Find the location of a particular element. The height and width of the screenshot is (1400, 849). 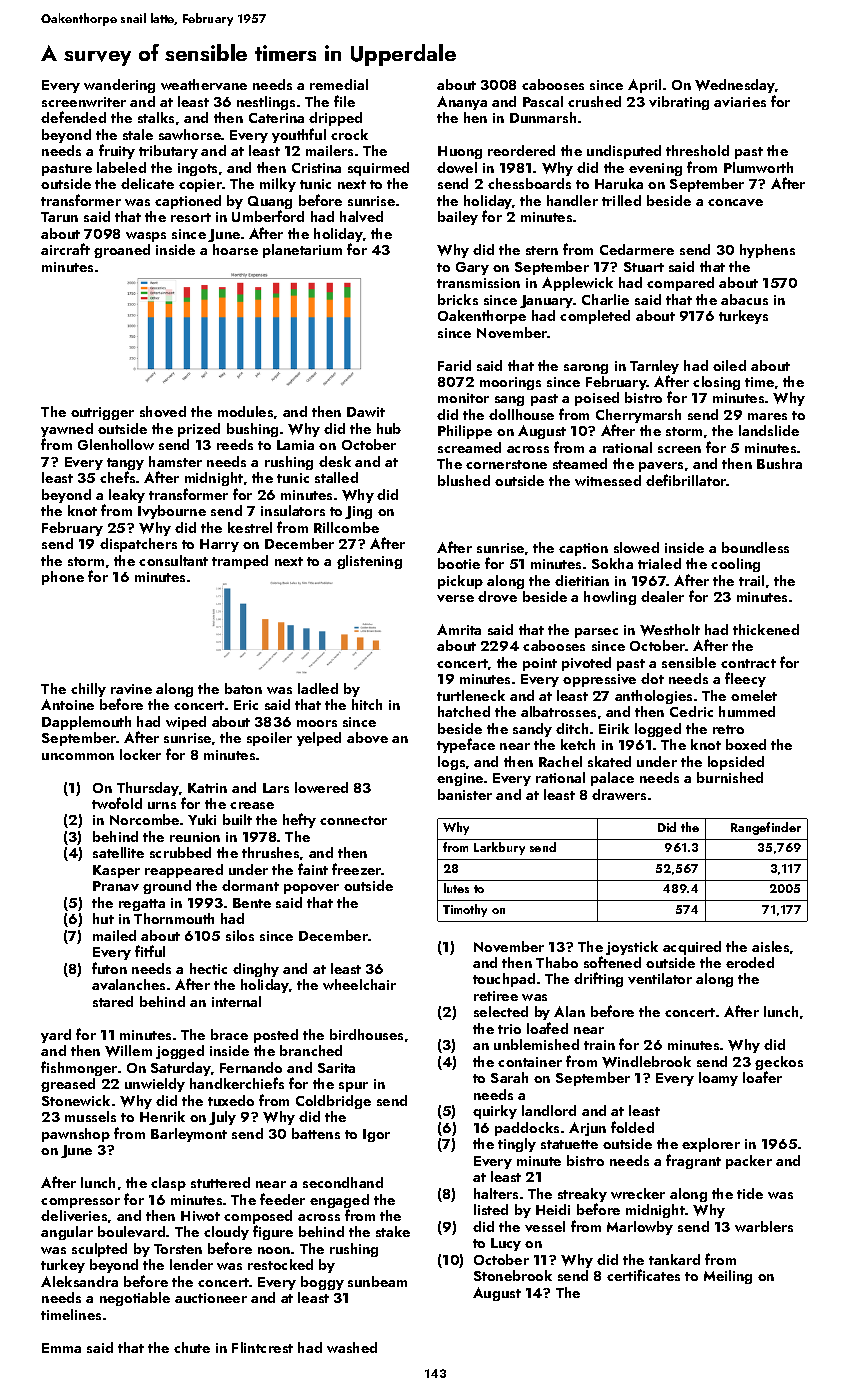

defended is located at coordinates (73, 117).
